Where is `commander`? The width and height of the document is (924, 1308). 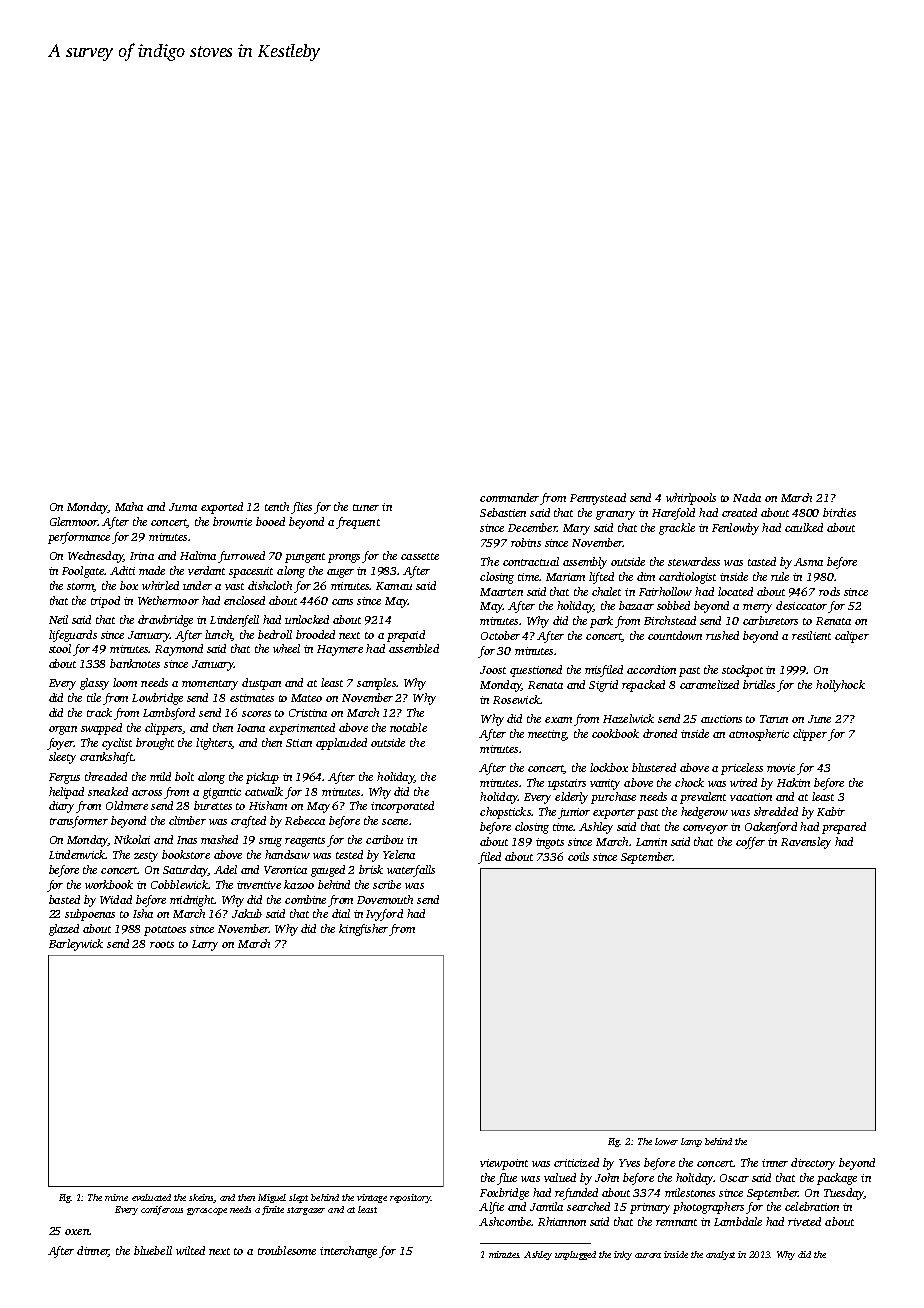 commander is located at coordinates (509, 497).
